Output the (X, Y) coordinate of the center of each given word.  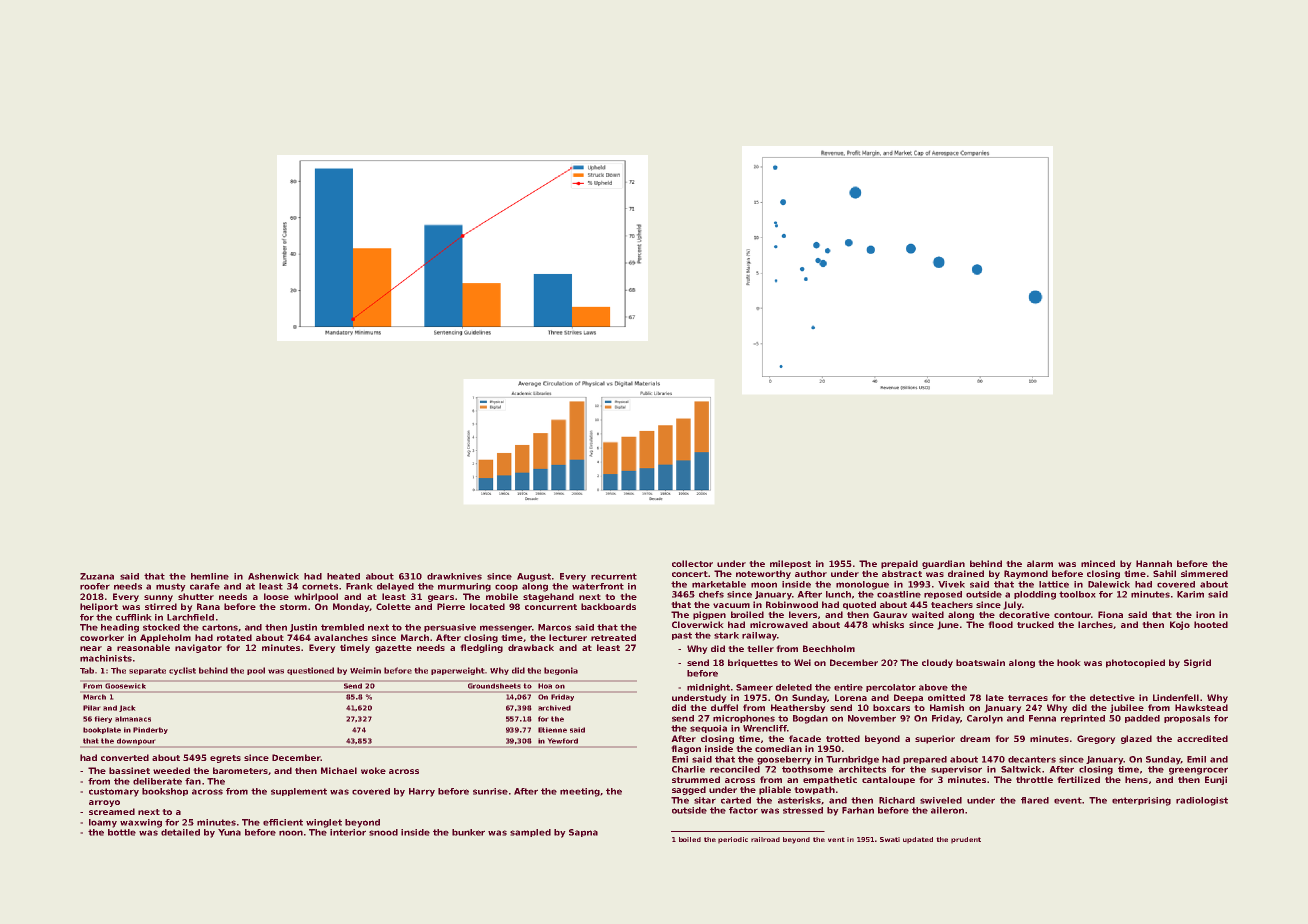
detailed (180, 832)
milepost (790, 564)
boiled (690, 839)
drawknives (454, 576)
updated (918, 840)
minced (1098, 563)
